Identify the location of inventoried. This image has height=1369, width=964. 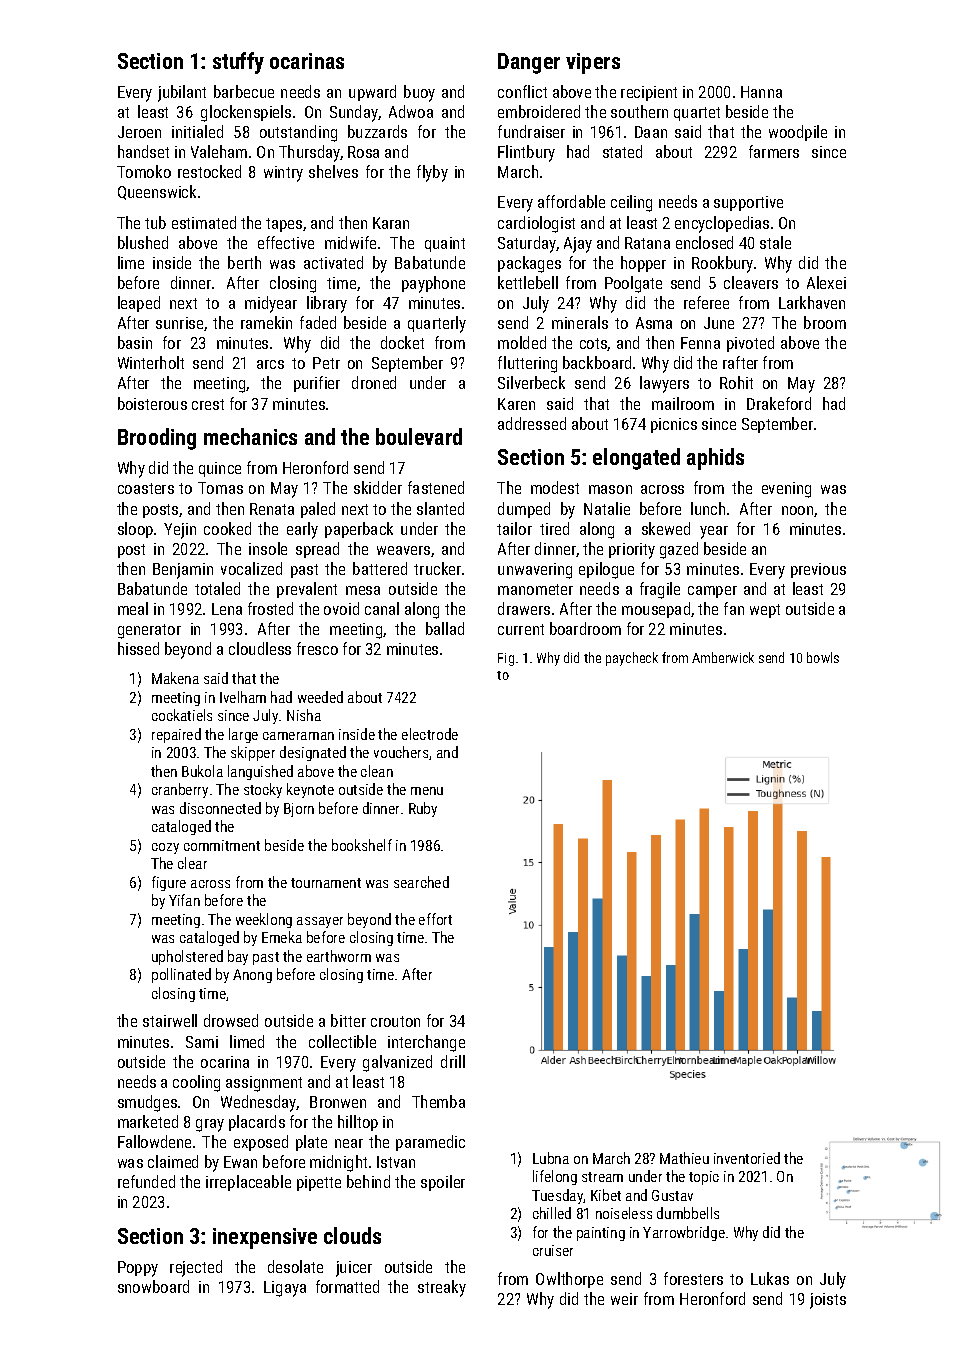
(747, 1158).
